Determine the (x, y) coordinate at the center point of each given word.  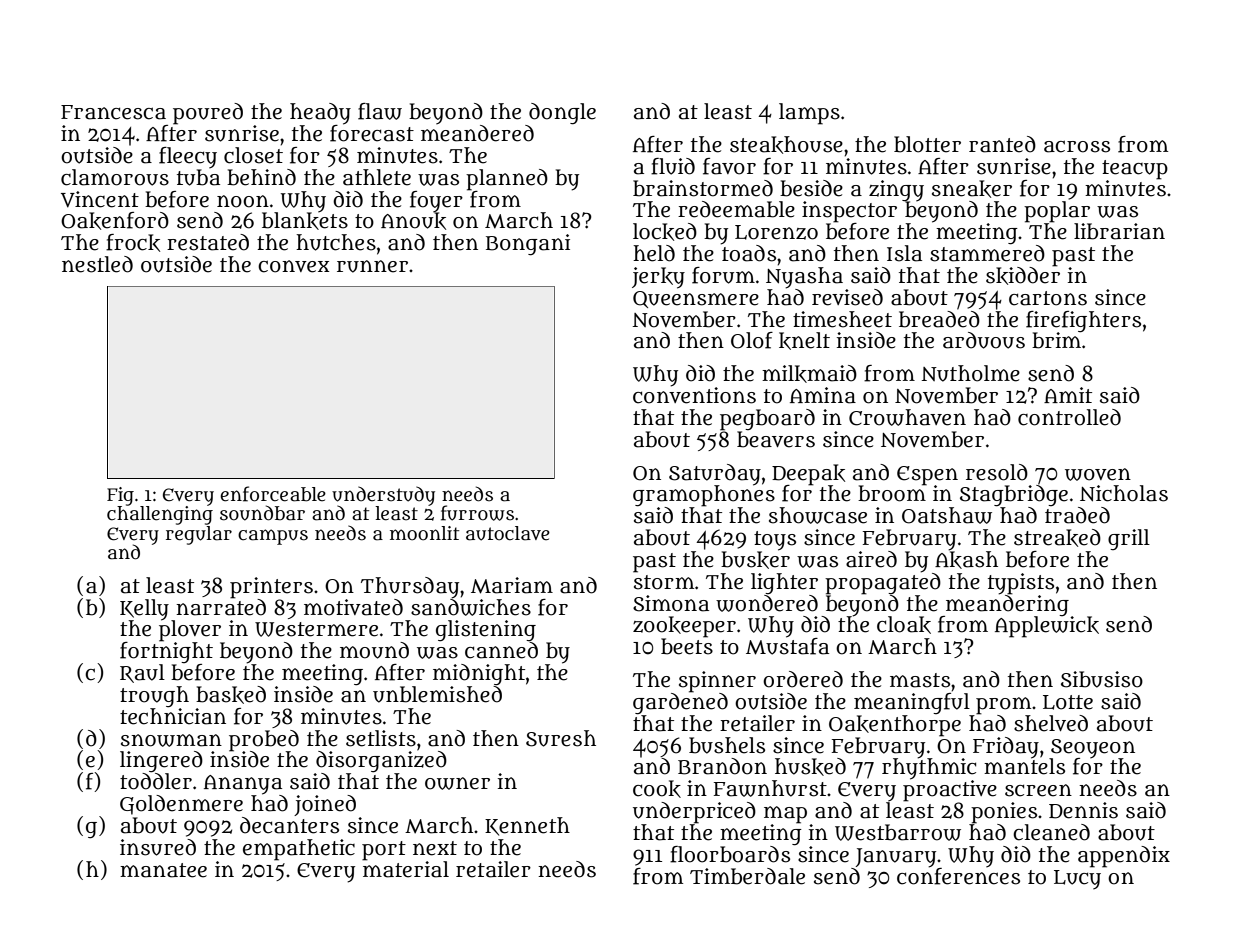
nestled (97, 264)
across (1077, 146)
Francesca (113, 112)
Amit (1068, 395)
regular (199, 535)
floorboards (730, 854)
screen (1038, 790)
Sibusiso (1102, 679)
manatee (163, 870)
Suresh (561, 738)
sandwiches (471, 607)
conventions (694, 395)
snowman (171, 740)
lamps (809, 114)
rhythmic (929, 769)
